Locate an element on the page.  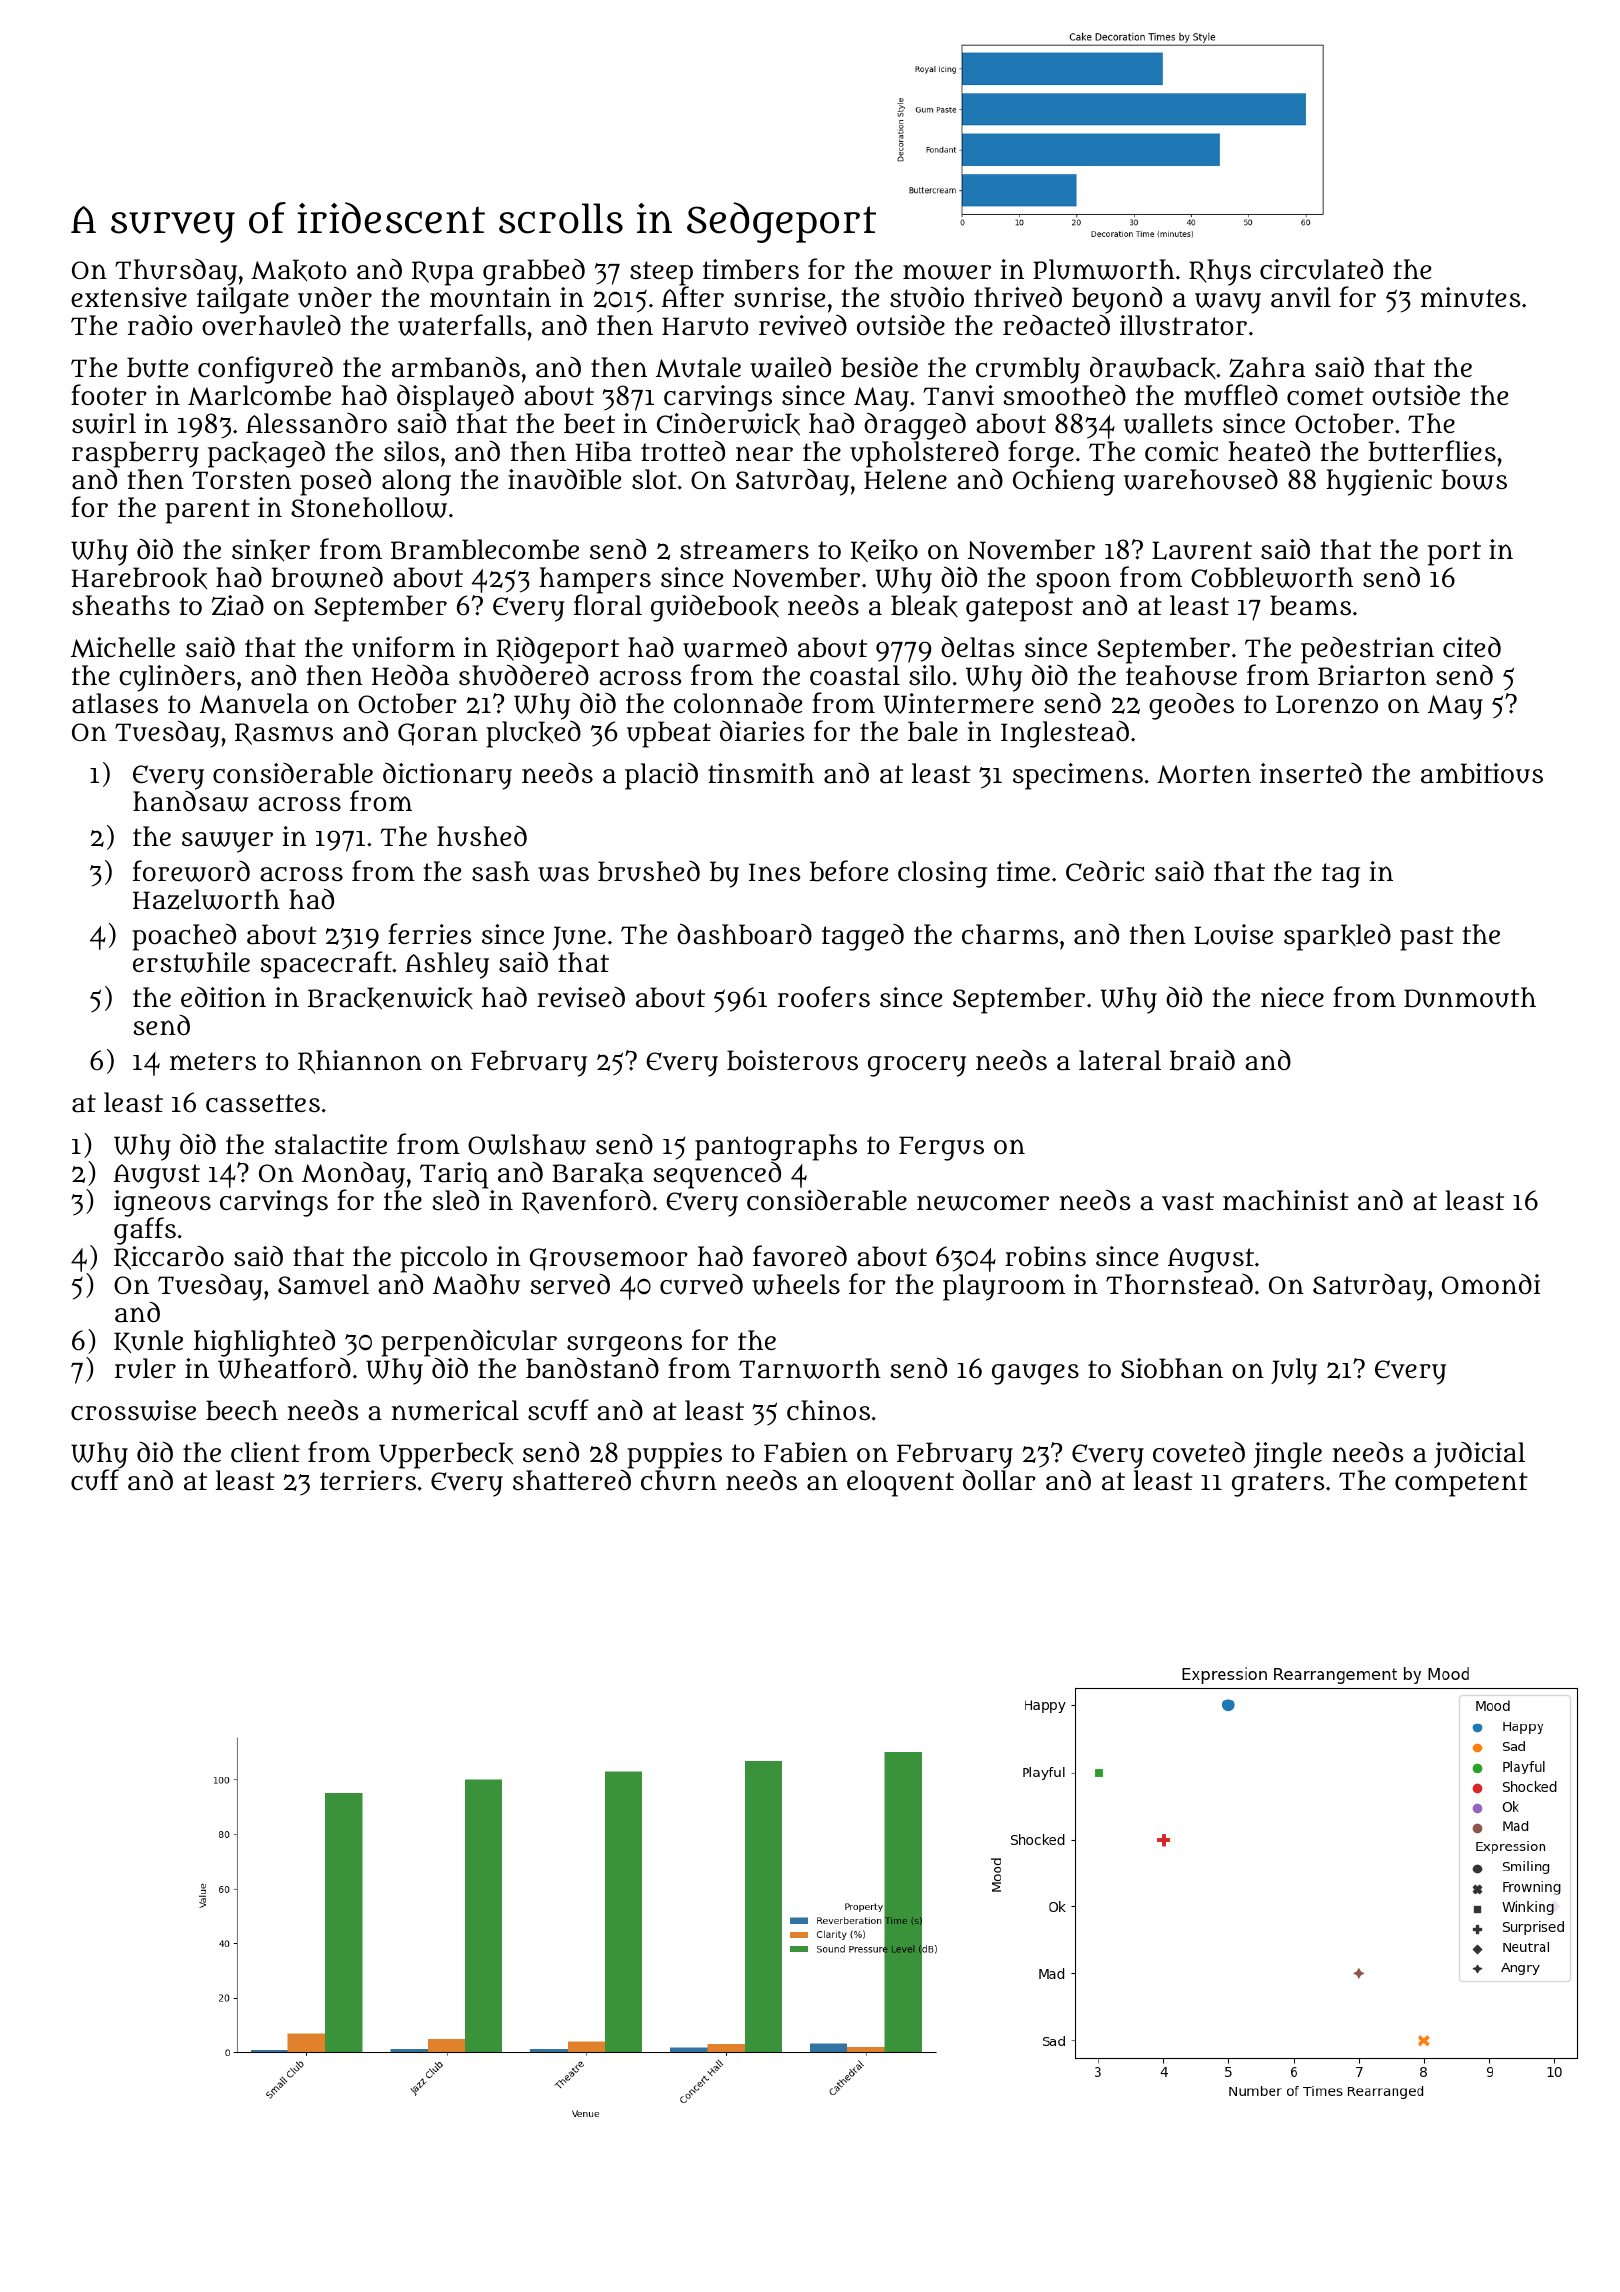
terriers is located at coordinates (368, 1480).
